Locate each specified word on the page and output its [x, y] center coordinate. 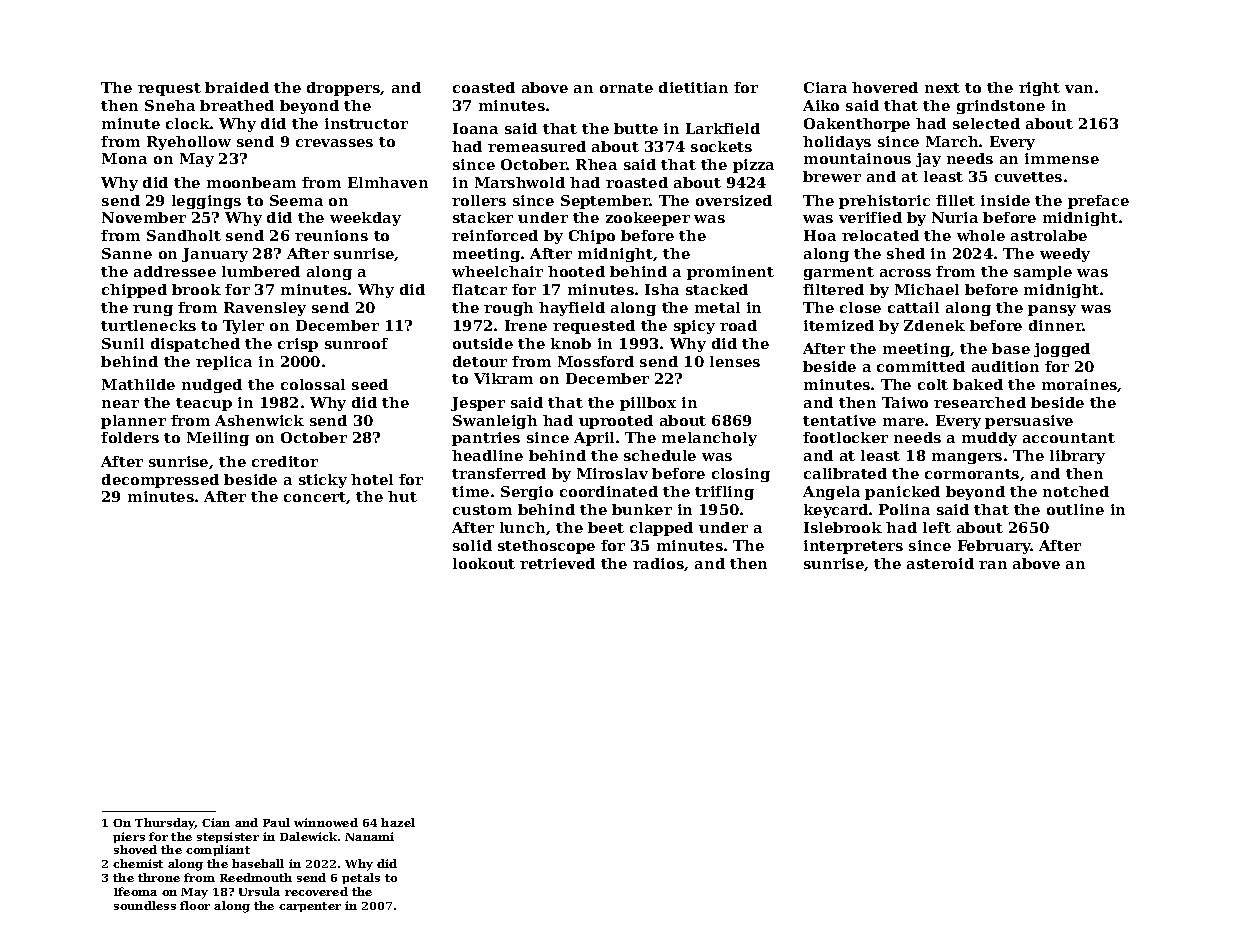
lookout [484, 563]
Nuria [955, 217]
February [994, 547]
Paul [276, 822]
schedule [660, 455]
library [1077, 457]
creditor [285, 461]
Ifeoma [135, 891]
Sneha [170, 105]
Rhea [596, 164]
